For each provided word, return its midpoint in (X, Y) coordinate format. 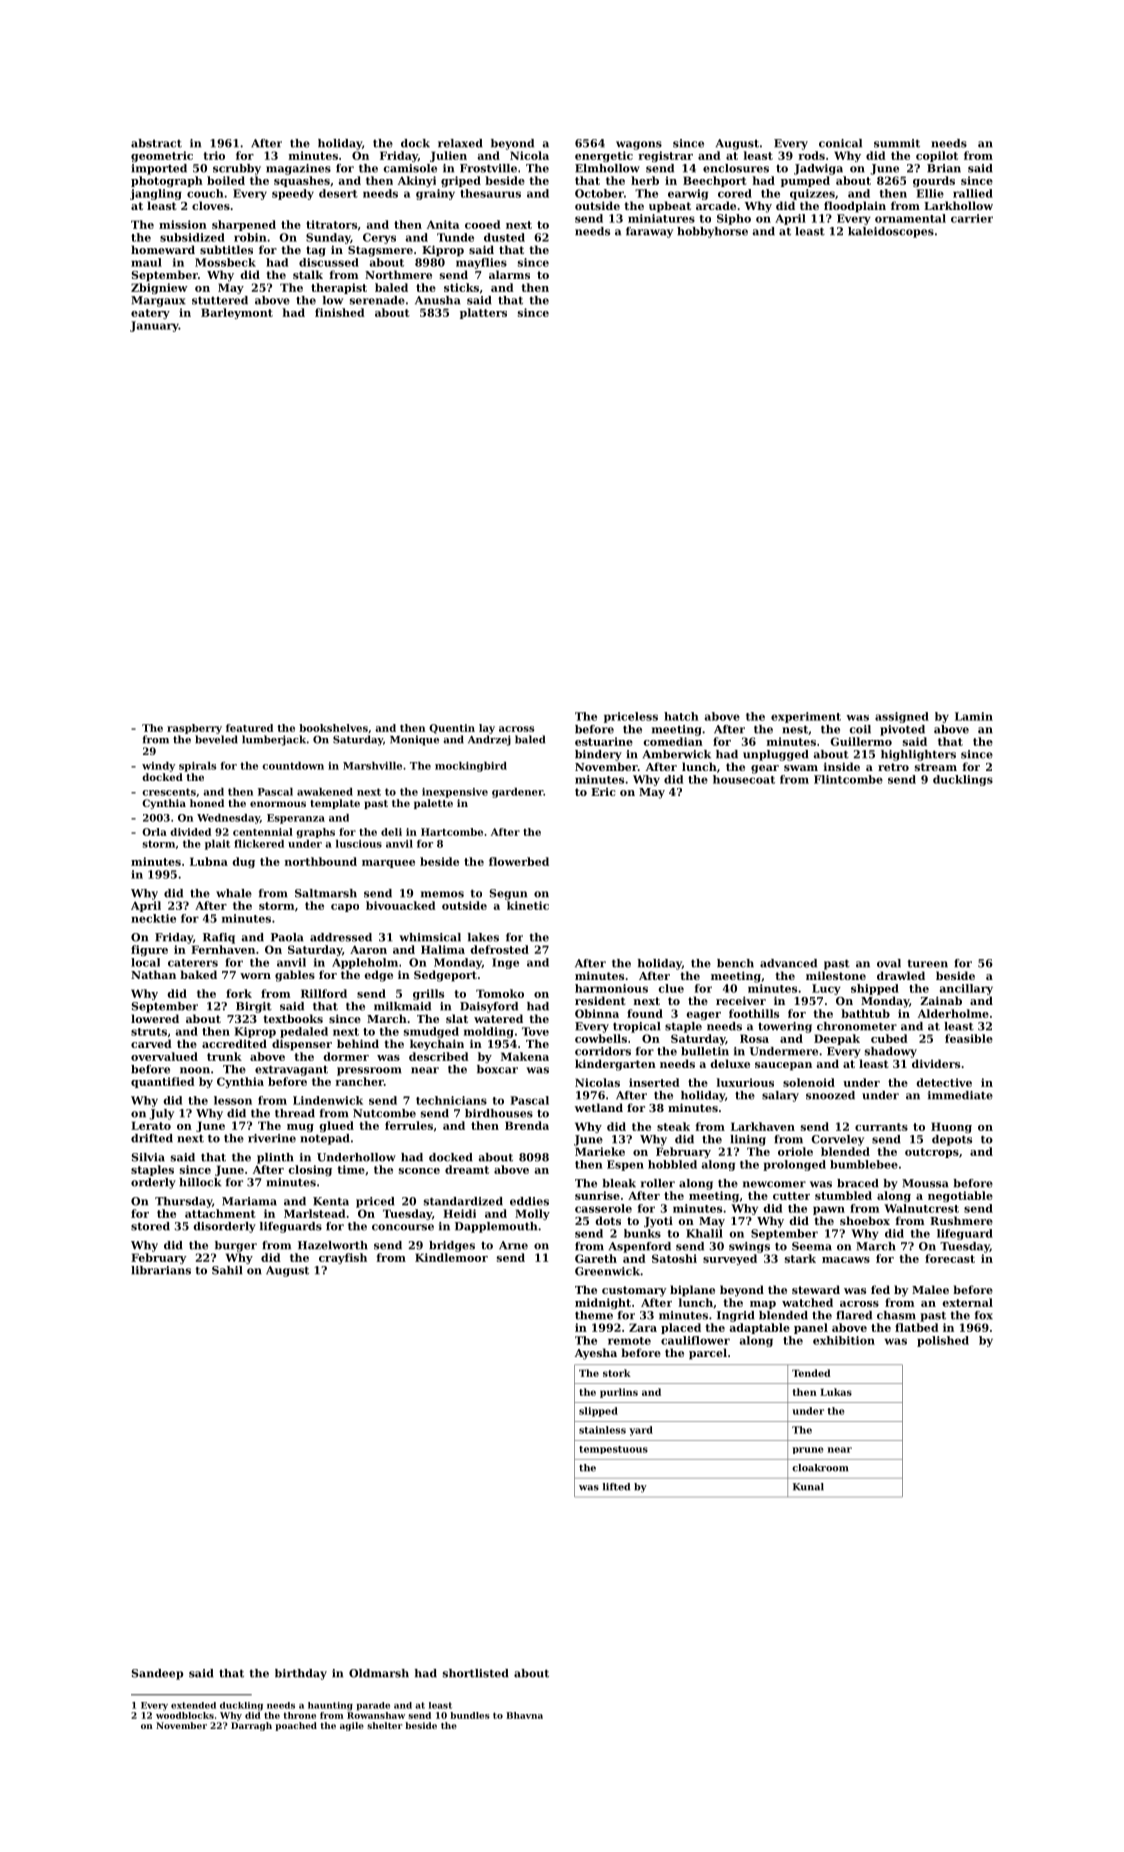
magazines (298, 169)
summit (897, 143)
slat (457, 1018)
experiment (806, 717)
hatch (681, 716)
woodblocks (185, 1715)
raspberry (194, 729)
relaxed (460, 143)
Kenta (331, 1201)
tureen (928, 963)
